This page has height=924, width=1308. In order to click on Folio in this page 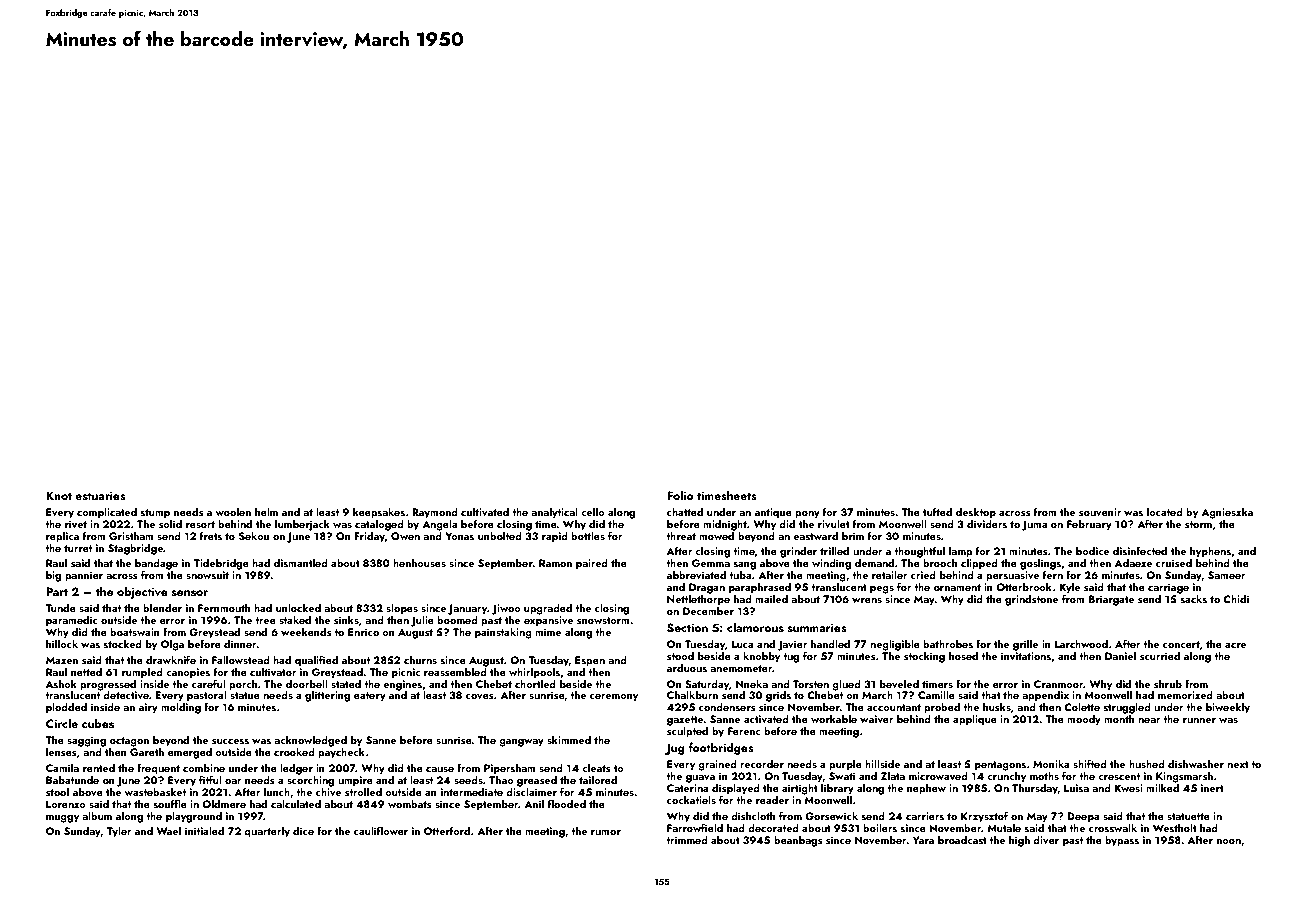, I will do `click(680, 495)`.
